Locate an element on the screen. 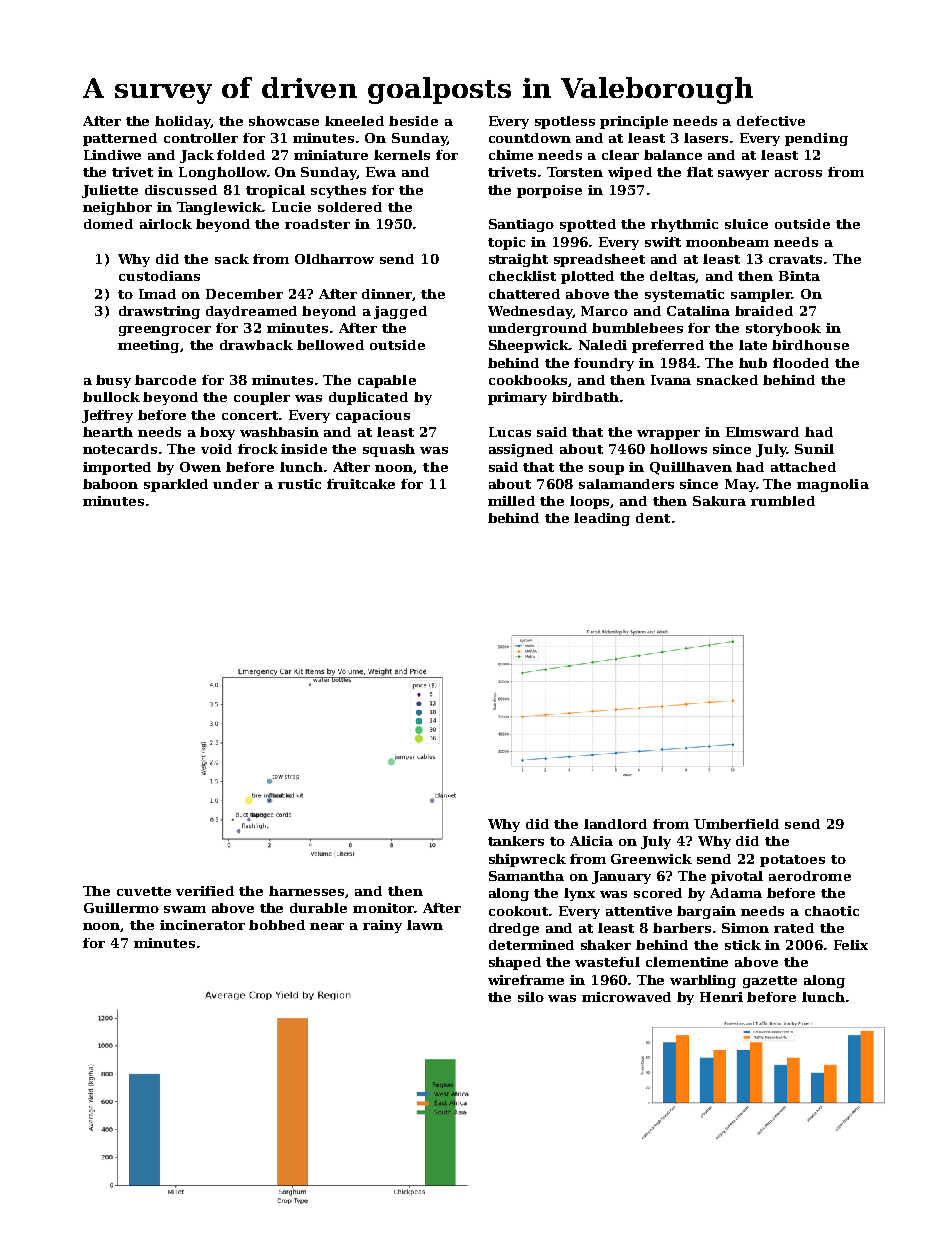  milled is located at coordinates (511, 501).
